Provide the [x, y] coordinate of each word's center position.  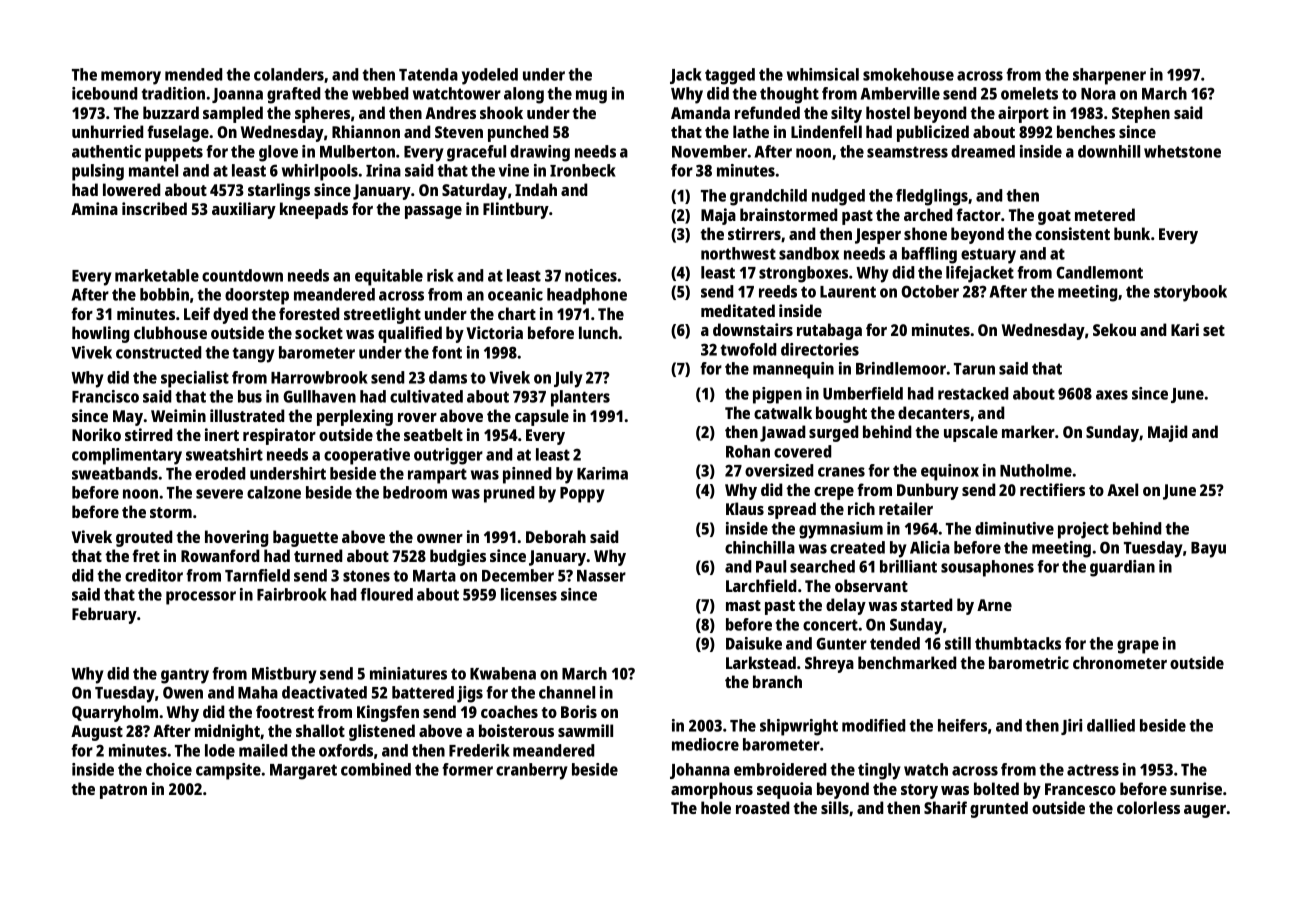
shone [925, 233]
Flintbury [516, 210]
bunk [1132, 233]
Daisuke [754, 643]
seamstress [907, 152]
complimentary [127, 456]
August [97, 733]
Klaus [745, 508]
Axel [1122, 489]
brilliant [908, 566]
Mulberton [357, 151]
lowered [131, 189]
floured [386, 594]
